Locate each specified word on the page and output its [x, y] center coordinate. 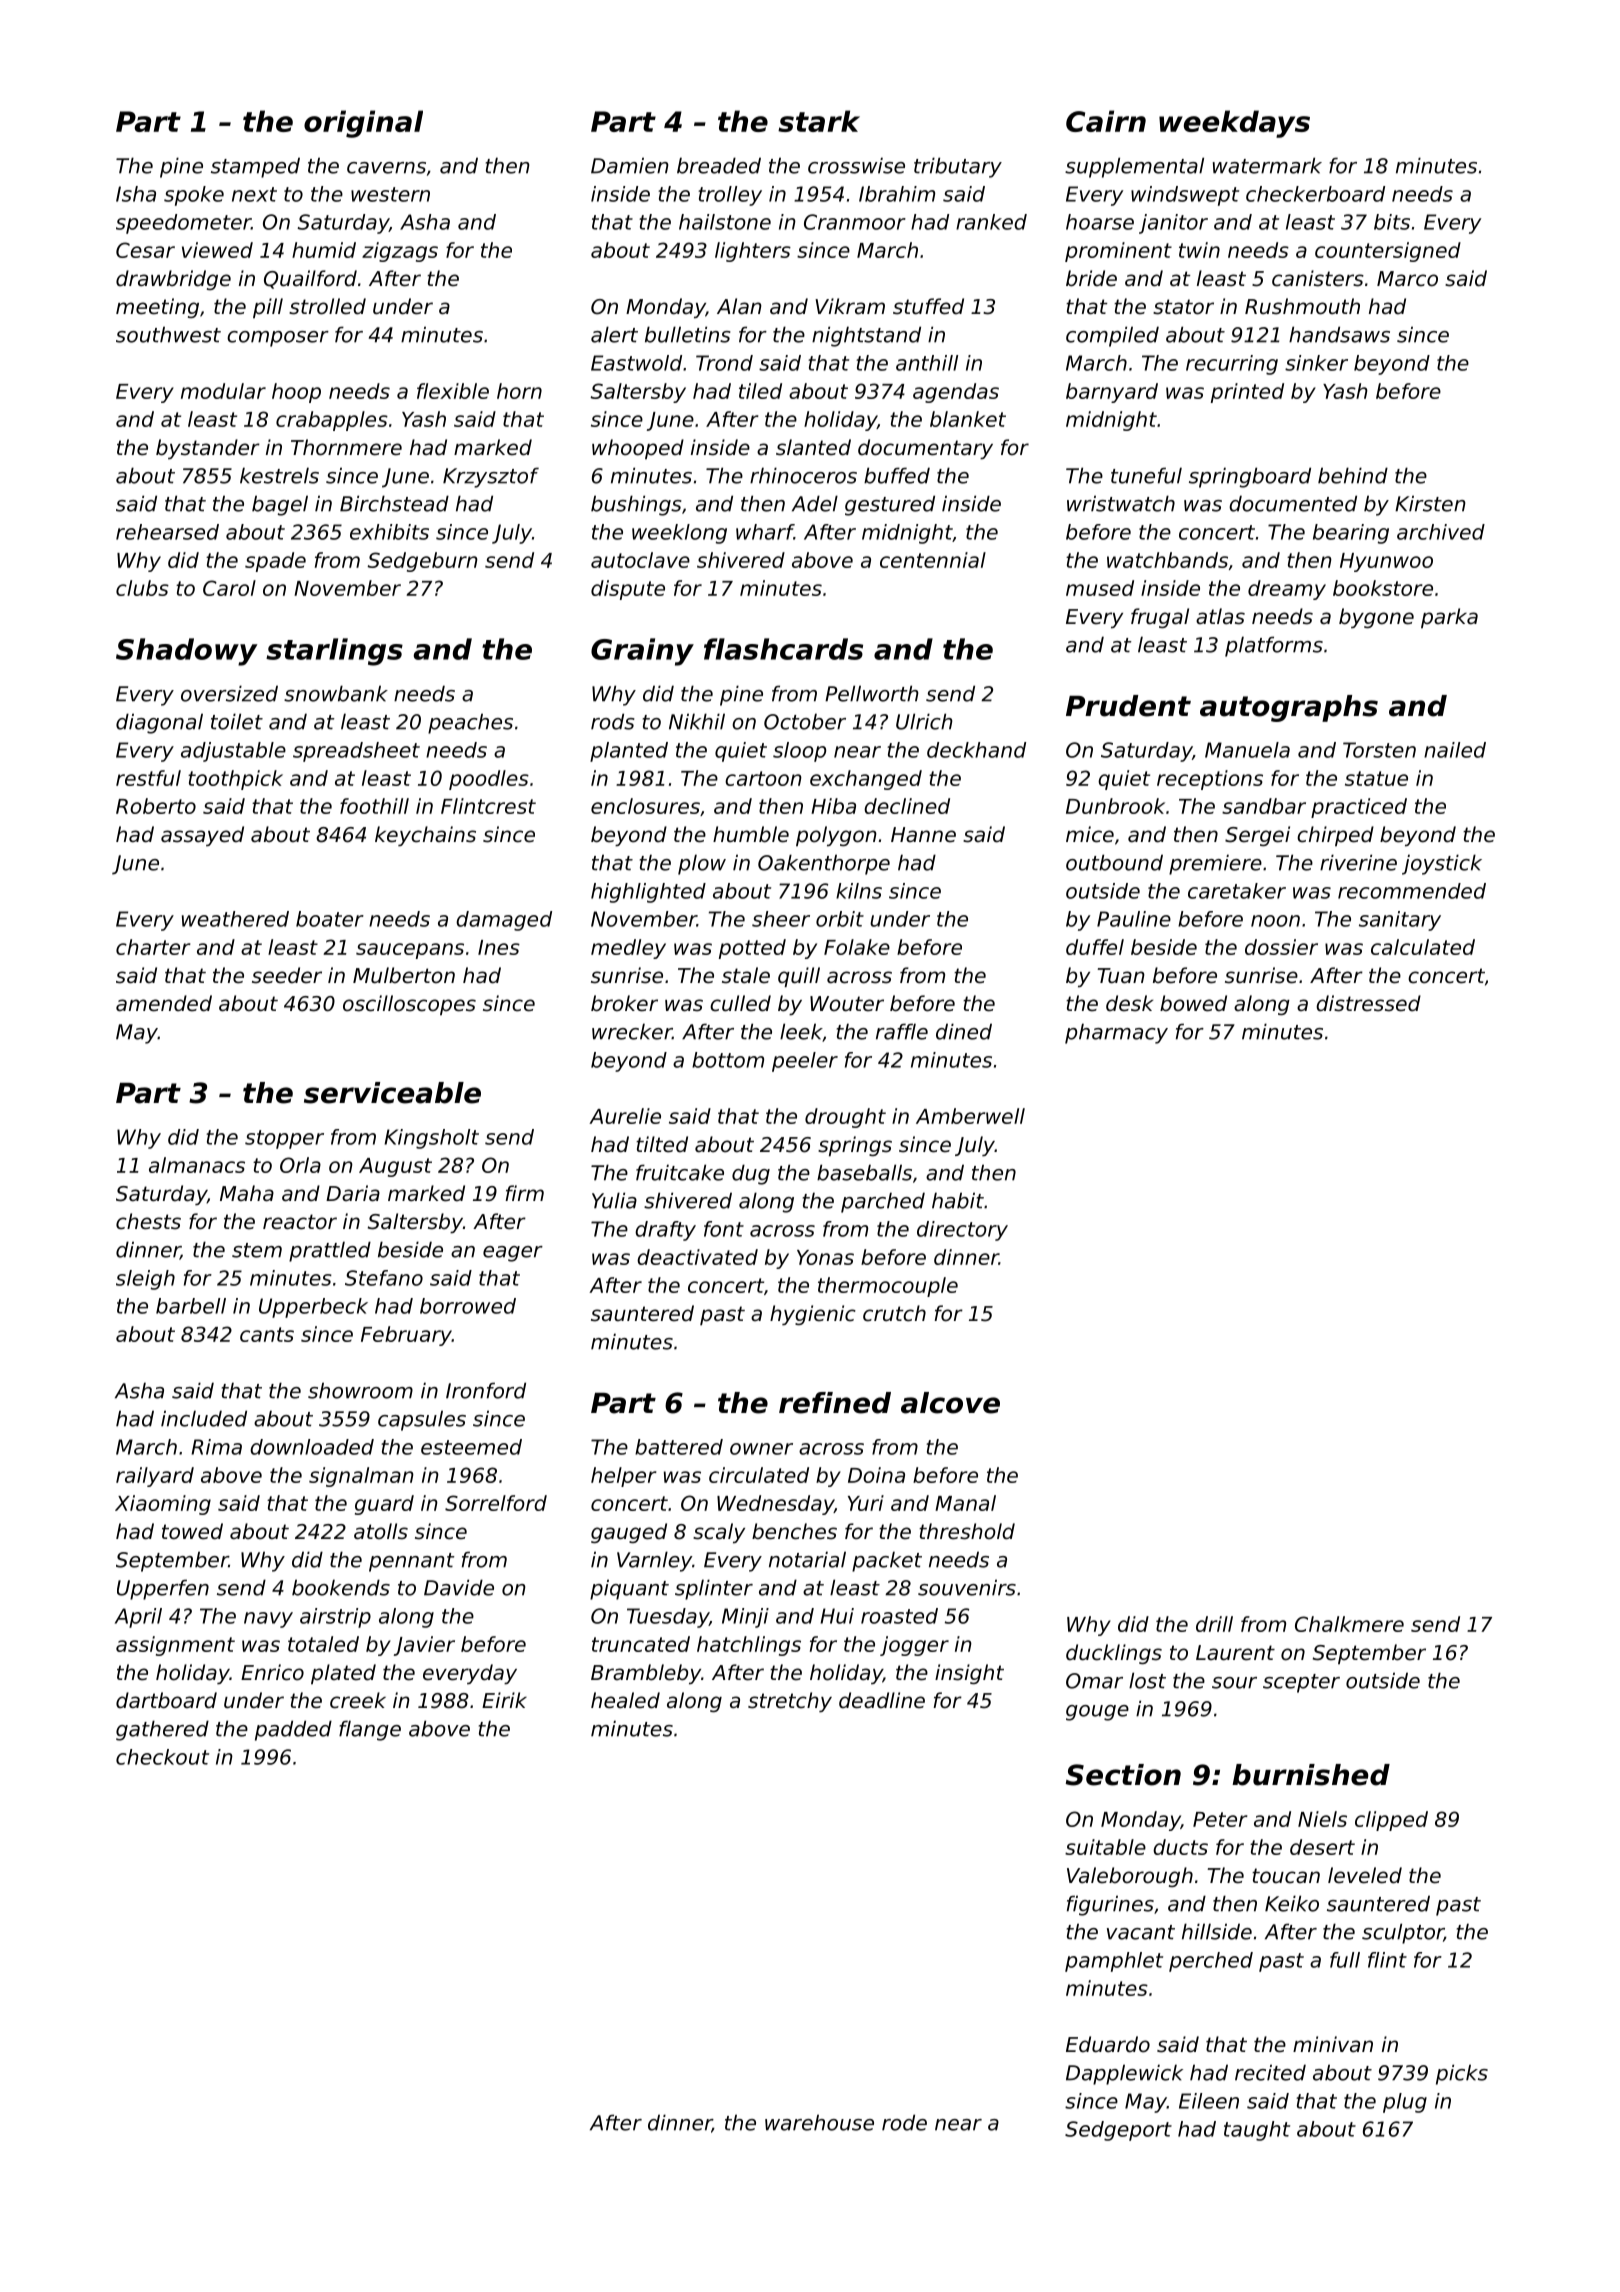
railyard [155, 1477]
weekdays [1234, 124]
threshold [967, 1531]
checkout [162, 1757]
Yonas [825, 1257]
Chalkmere [1349, 1624]
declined [907, 806]
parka [1449, 618]
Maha [247, 1193]
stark [819, 121]
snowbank [336, 693]
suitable [1105, 1847]
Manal [965, 1503]
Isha [136, 194]
